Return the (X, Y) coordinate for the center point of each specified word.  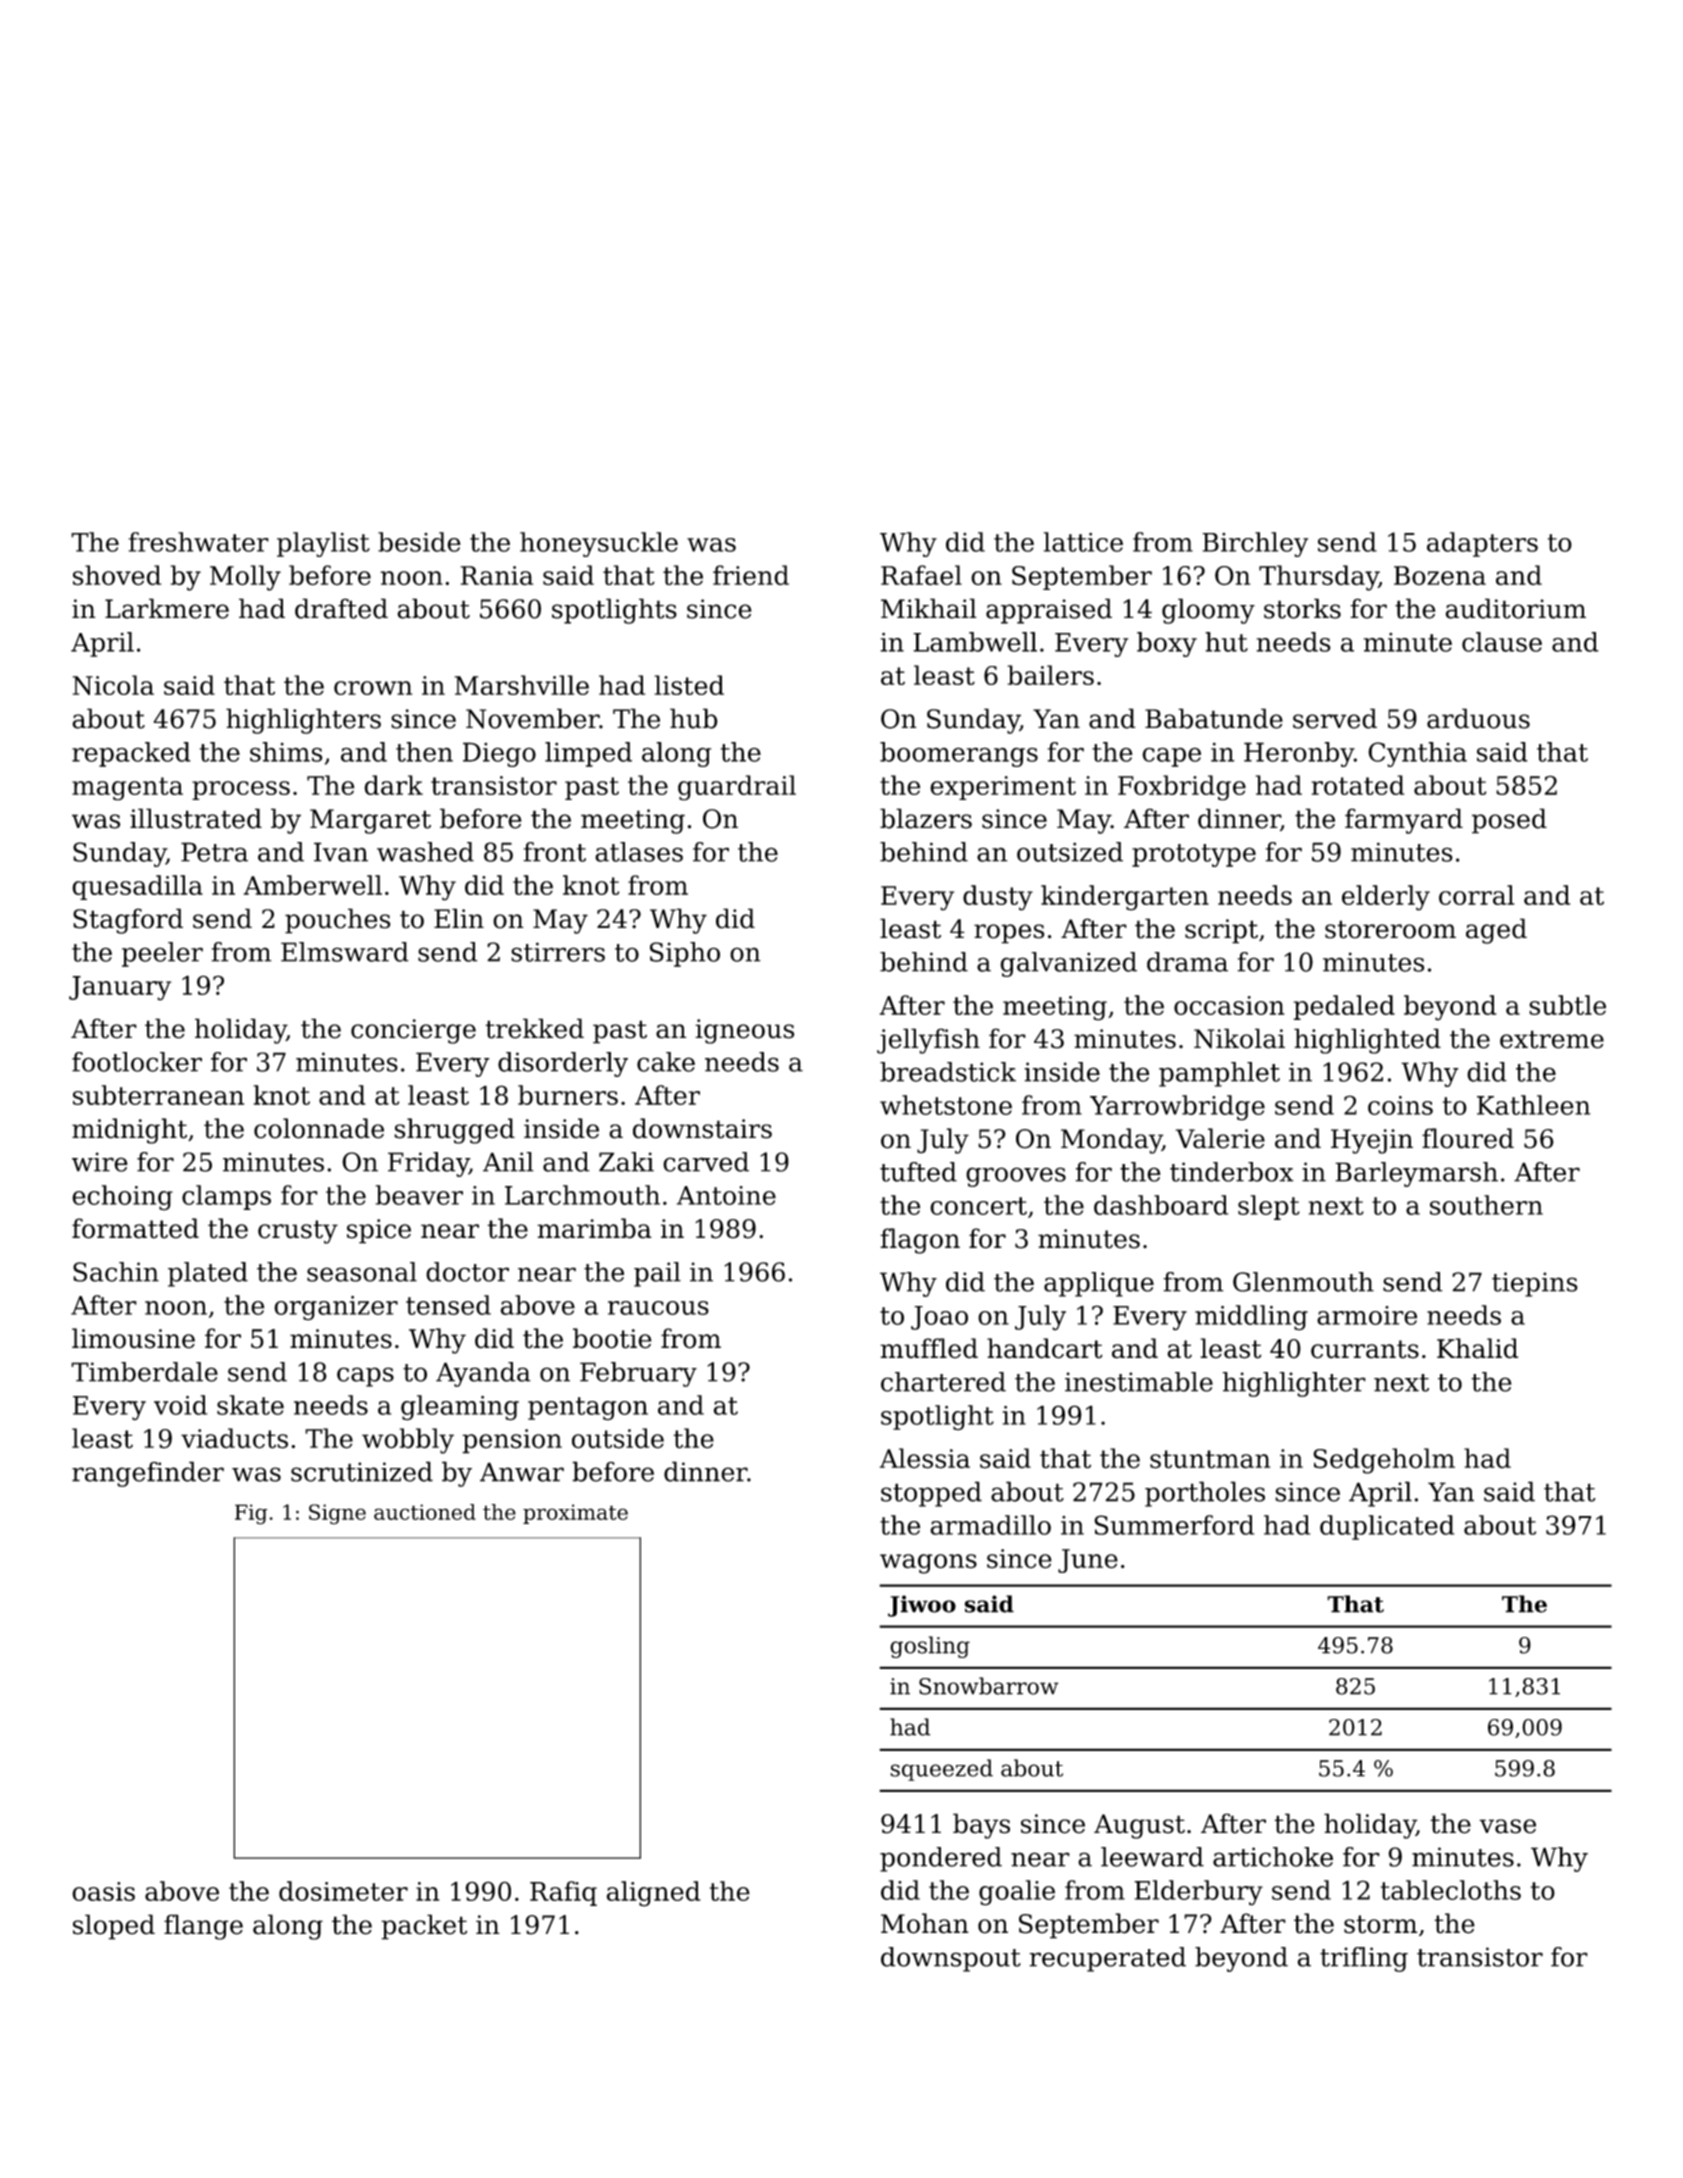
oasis (103, 1891)
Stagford (128, 921)
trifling (1364, 1959)
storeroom (1390, 929)
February (638, 1374)
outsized (1070, 852)
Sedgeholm (1384, 1461)
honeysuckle (599, 544)
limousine (133, 1338)
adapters (1482, 544)
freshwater (199, 542)
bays (981, 1826)
